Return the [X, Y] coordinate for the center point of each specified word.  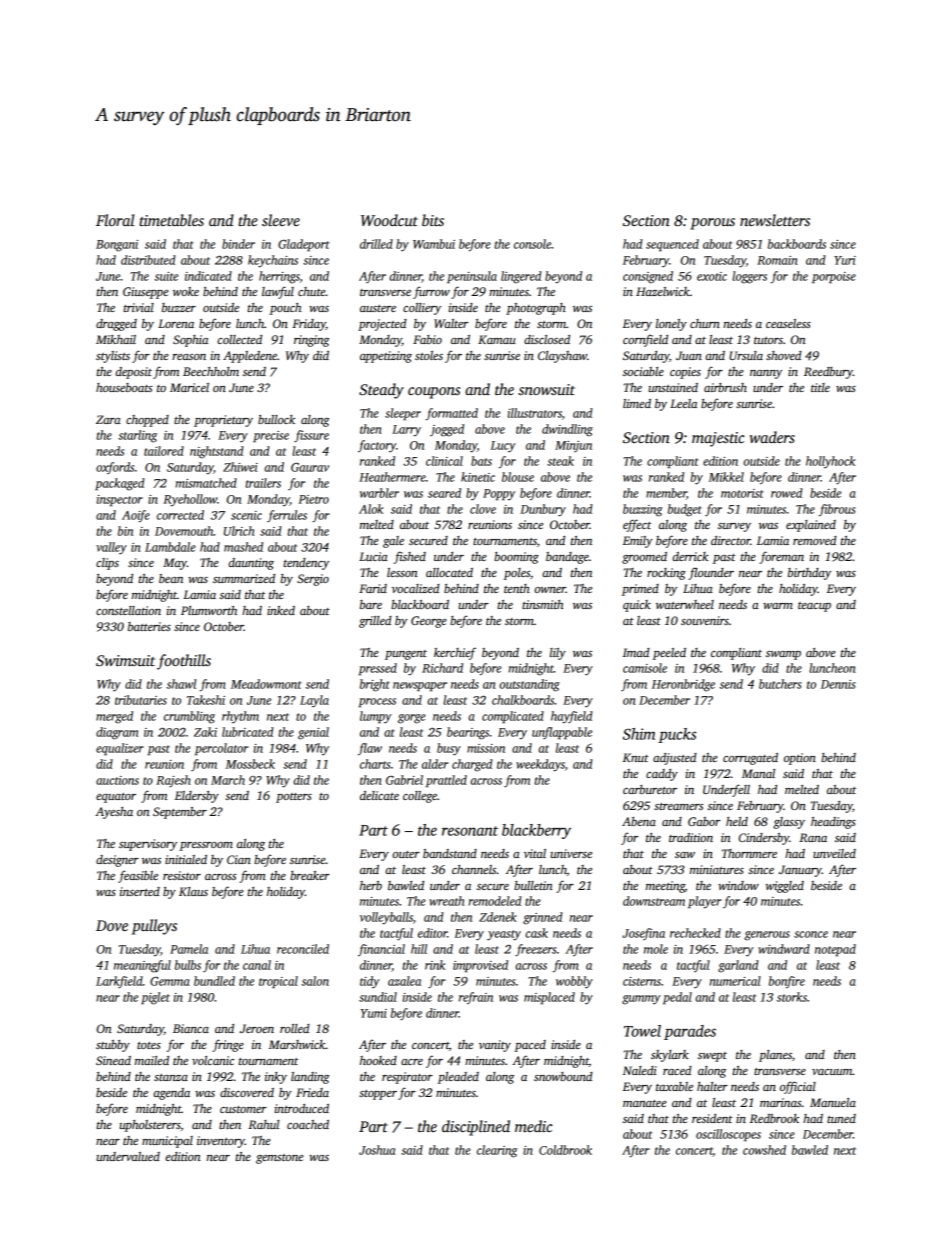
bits [433, 220]
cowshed [764, 1150]
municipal [167, 1142]
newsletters [775, 220]
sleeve [281, 220]
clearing [497, 1151]
